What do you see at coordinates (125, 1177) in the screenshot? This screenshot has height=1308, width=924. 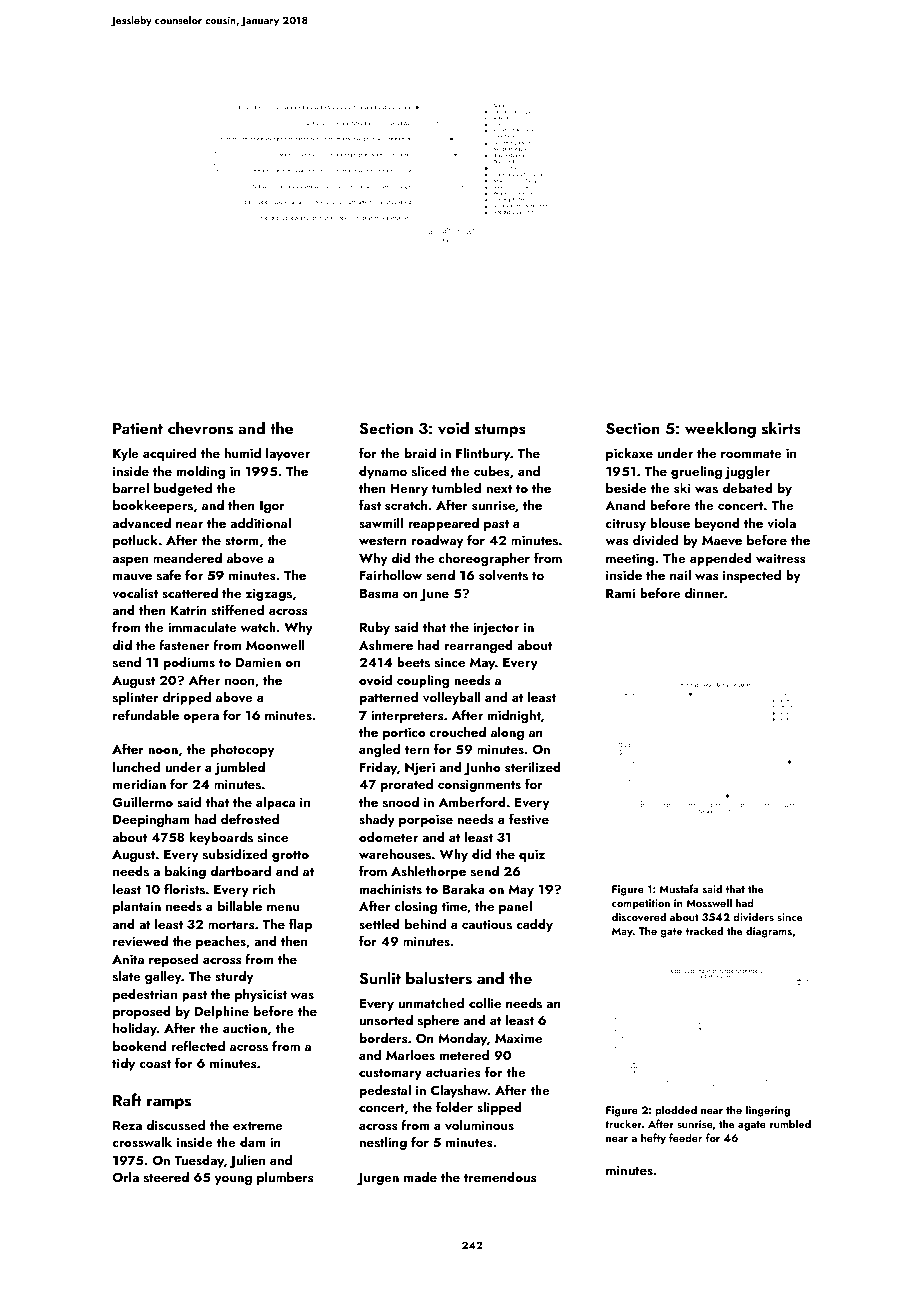 I see `Orla` at bounding box center [125, 1177].
